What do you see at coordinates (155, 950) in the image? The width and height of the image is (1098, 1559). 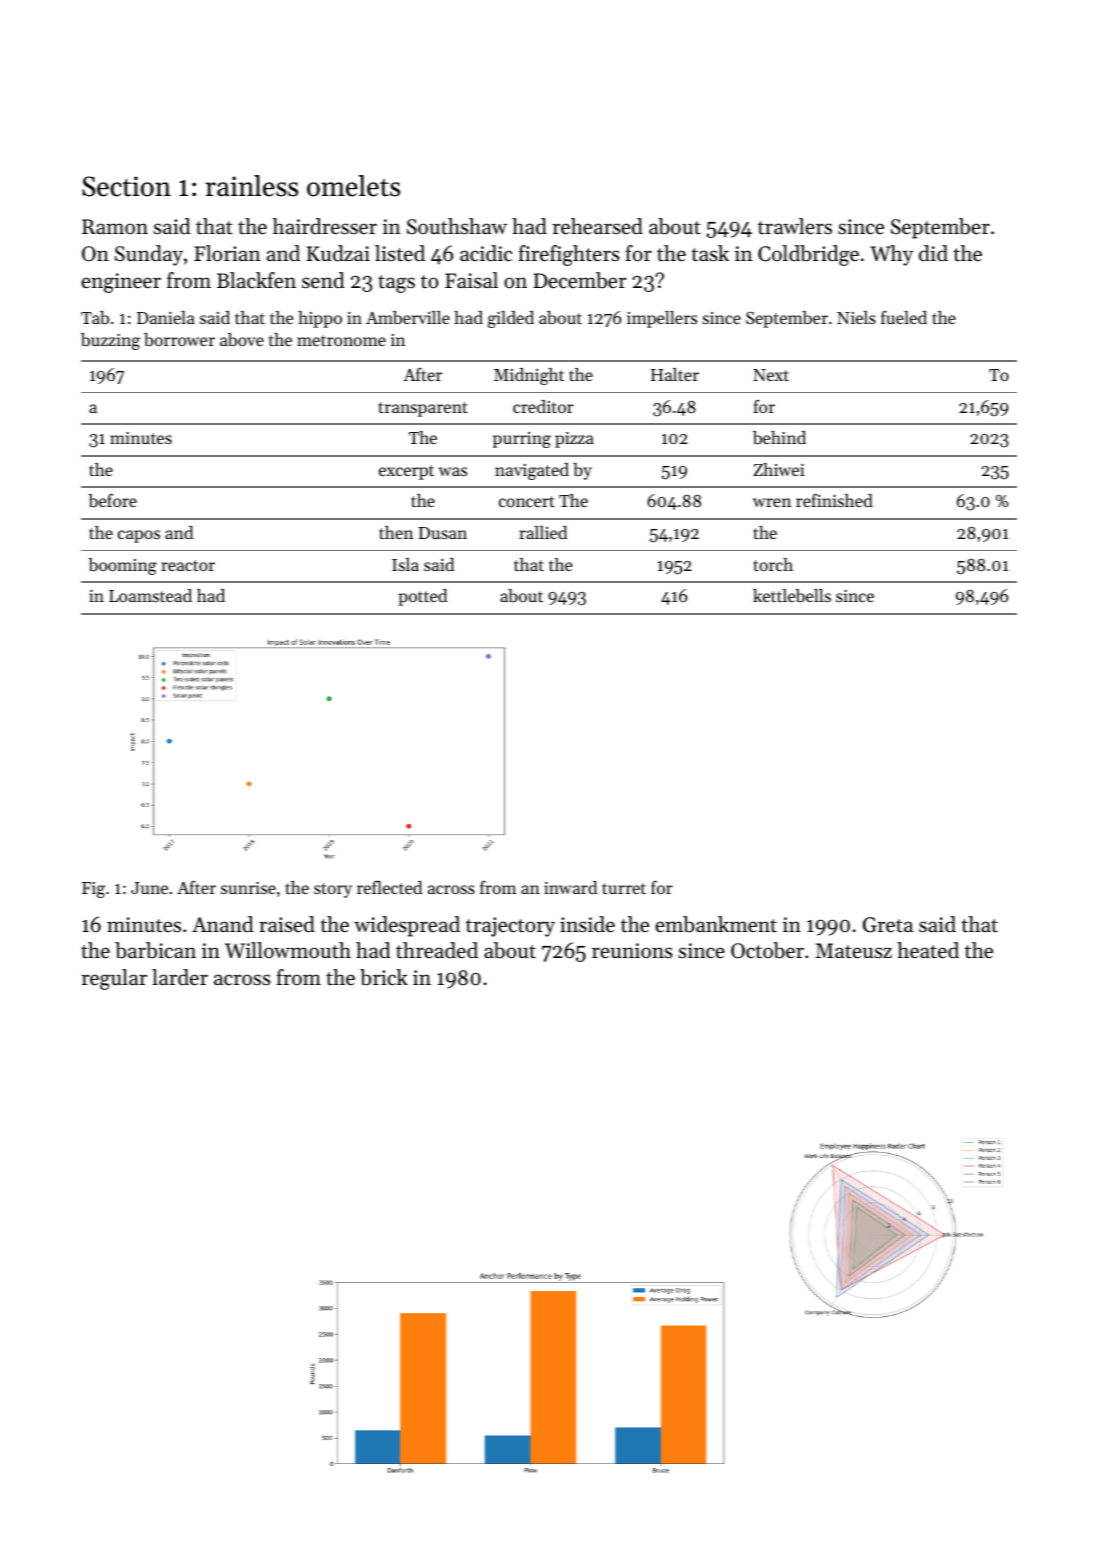 I see `barbican` at bounding box center [155, 950].
